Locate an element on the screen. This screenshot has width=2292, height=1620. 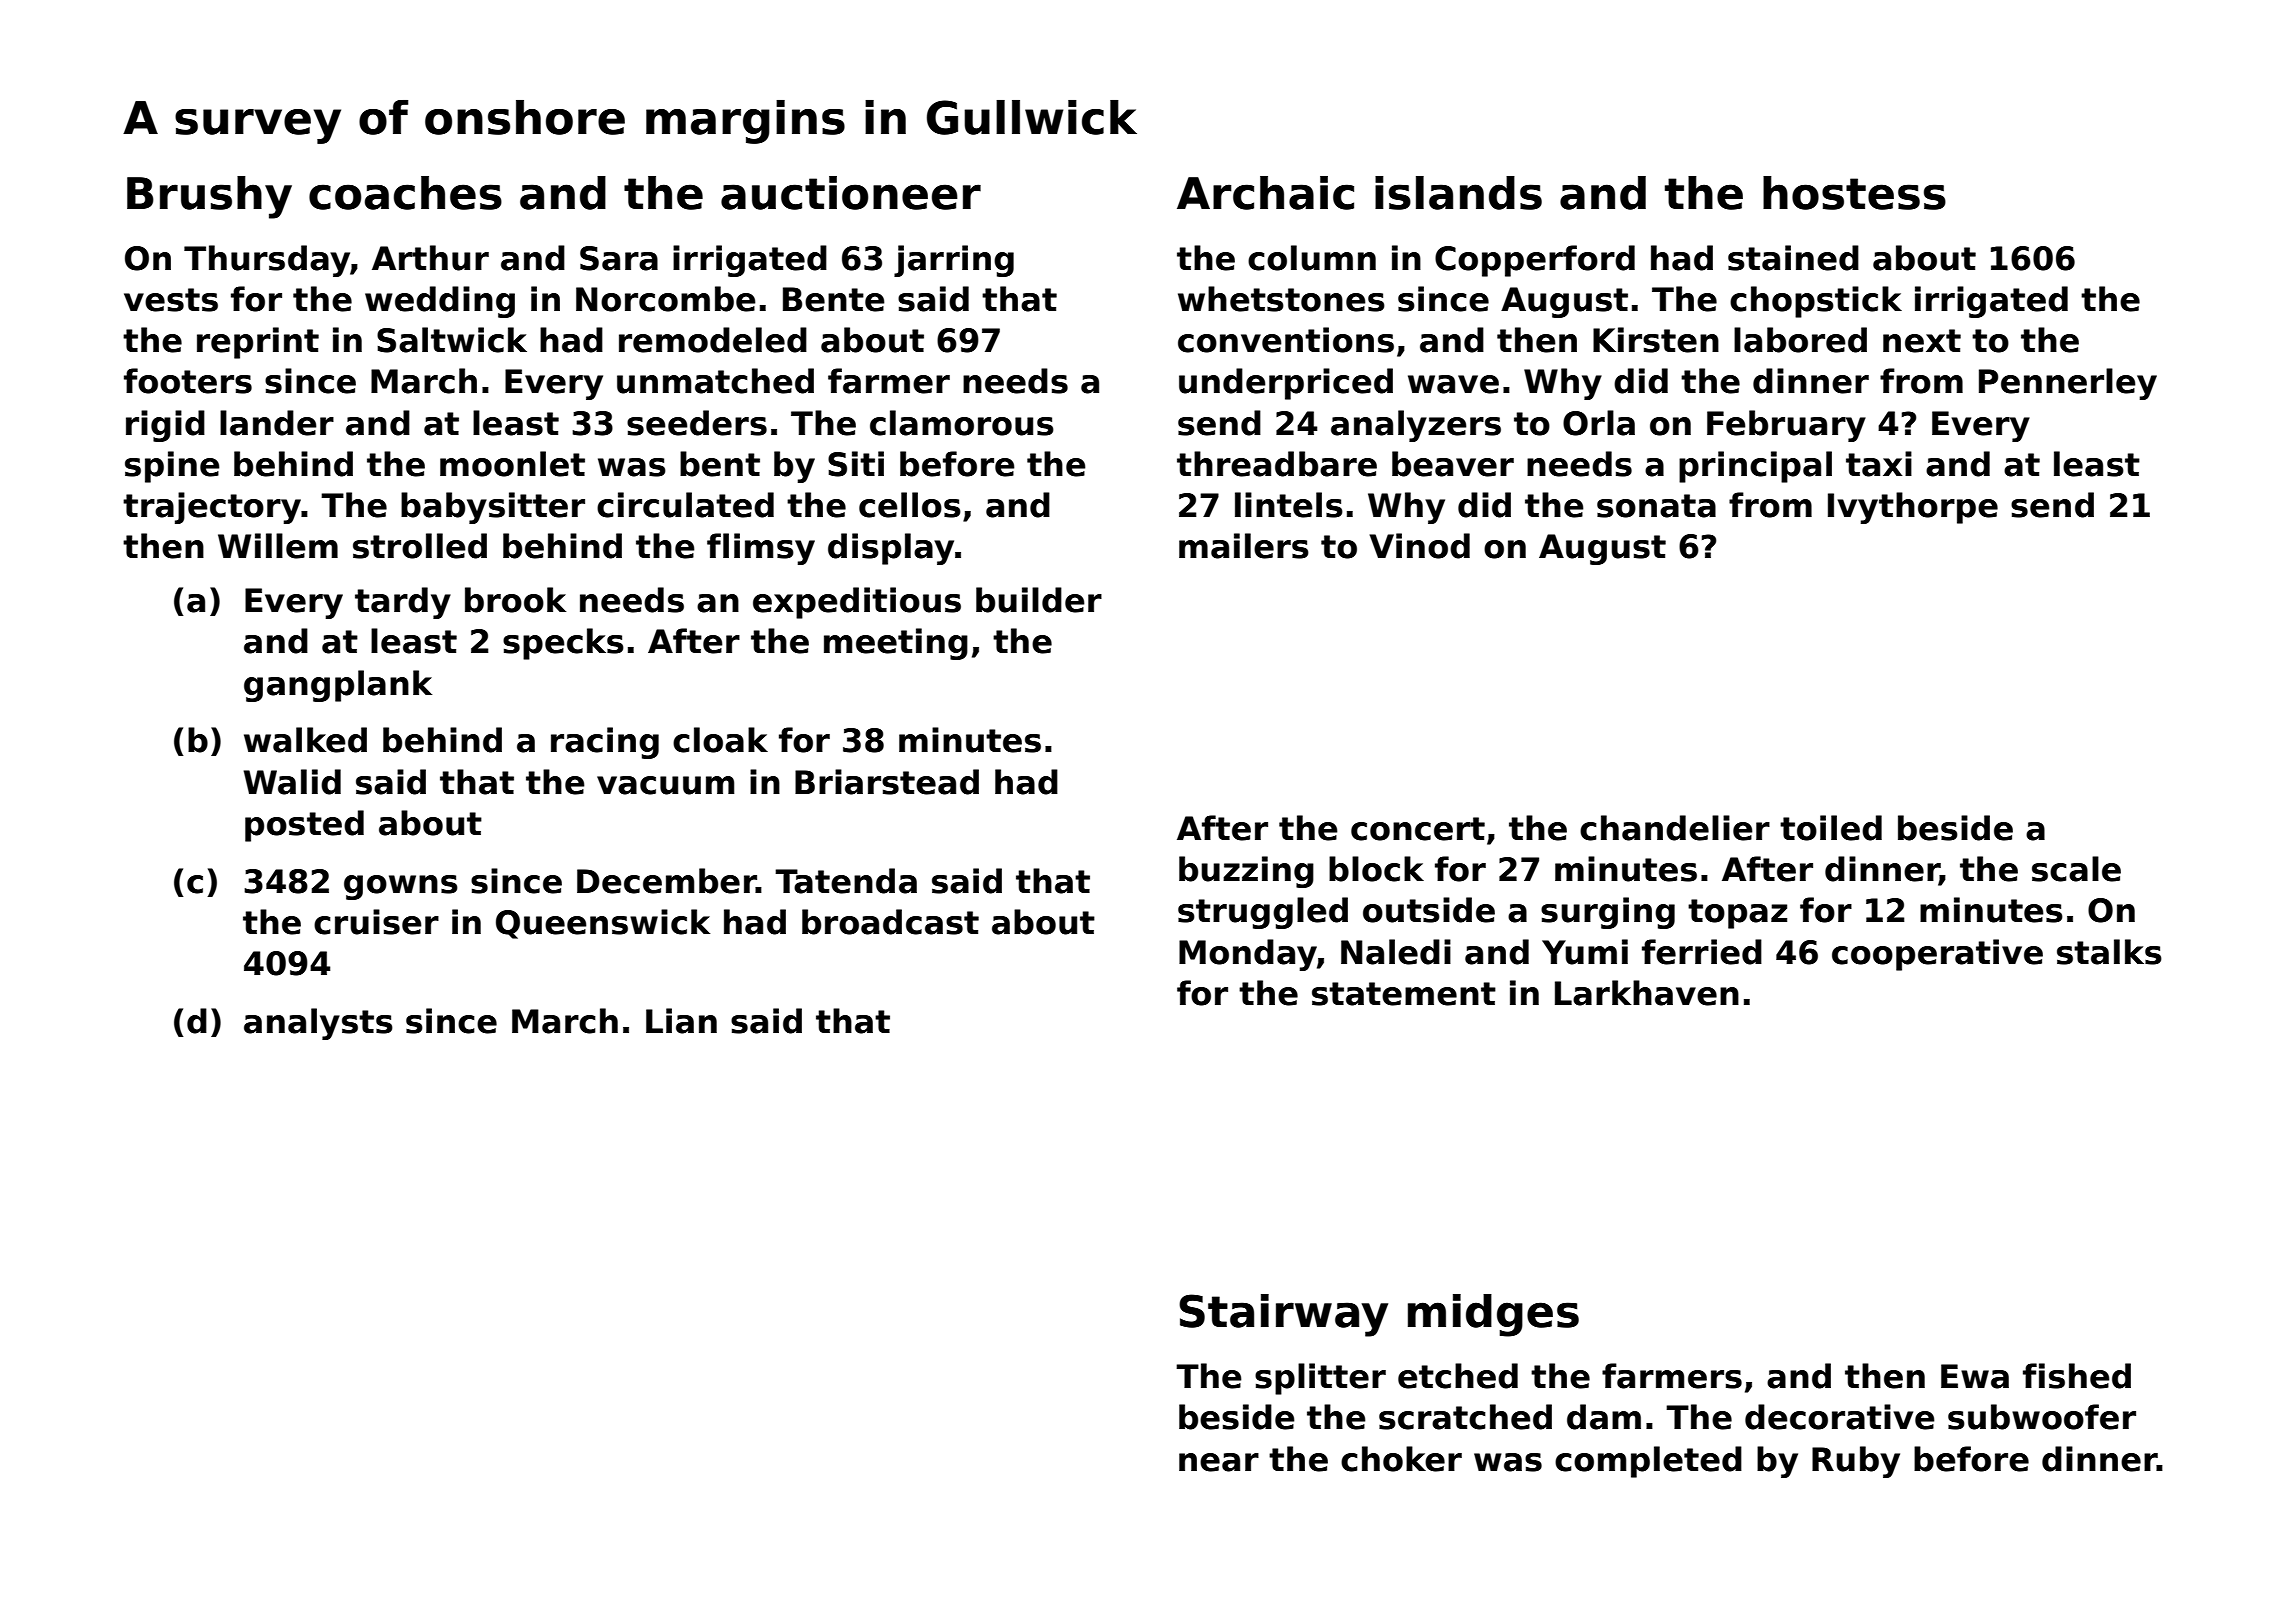
Larkhaven is located at coordinates (1647, 993).
